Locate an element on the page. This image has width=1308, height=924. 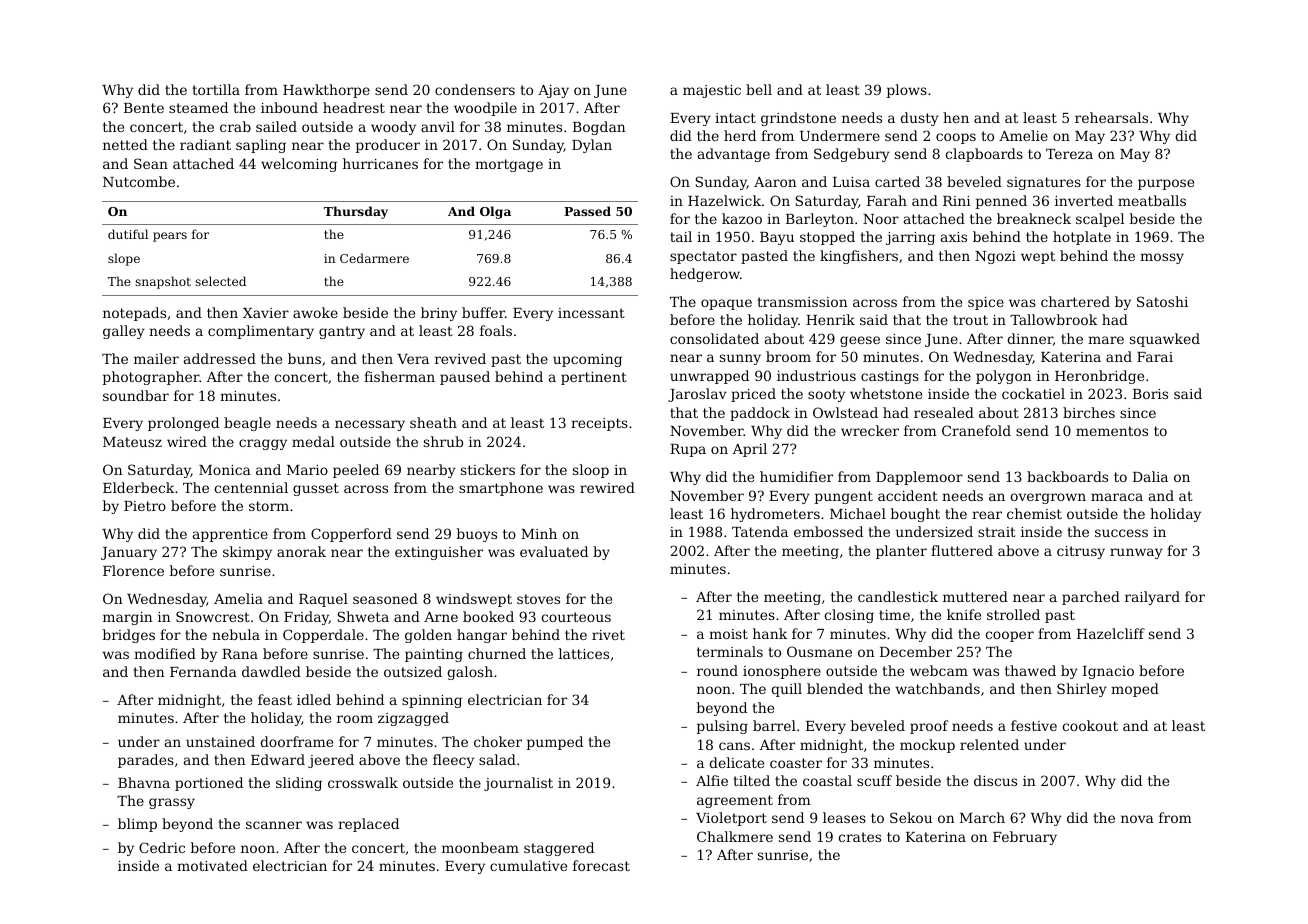
galosh is located at coordinates (470, 673).
